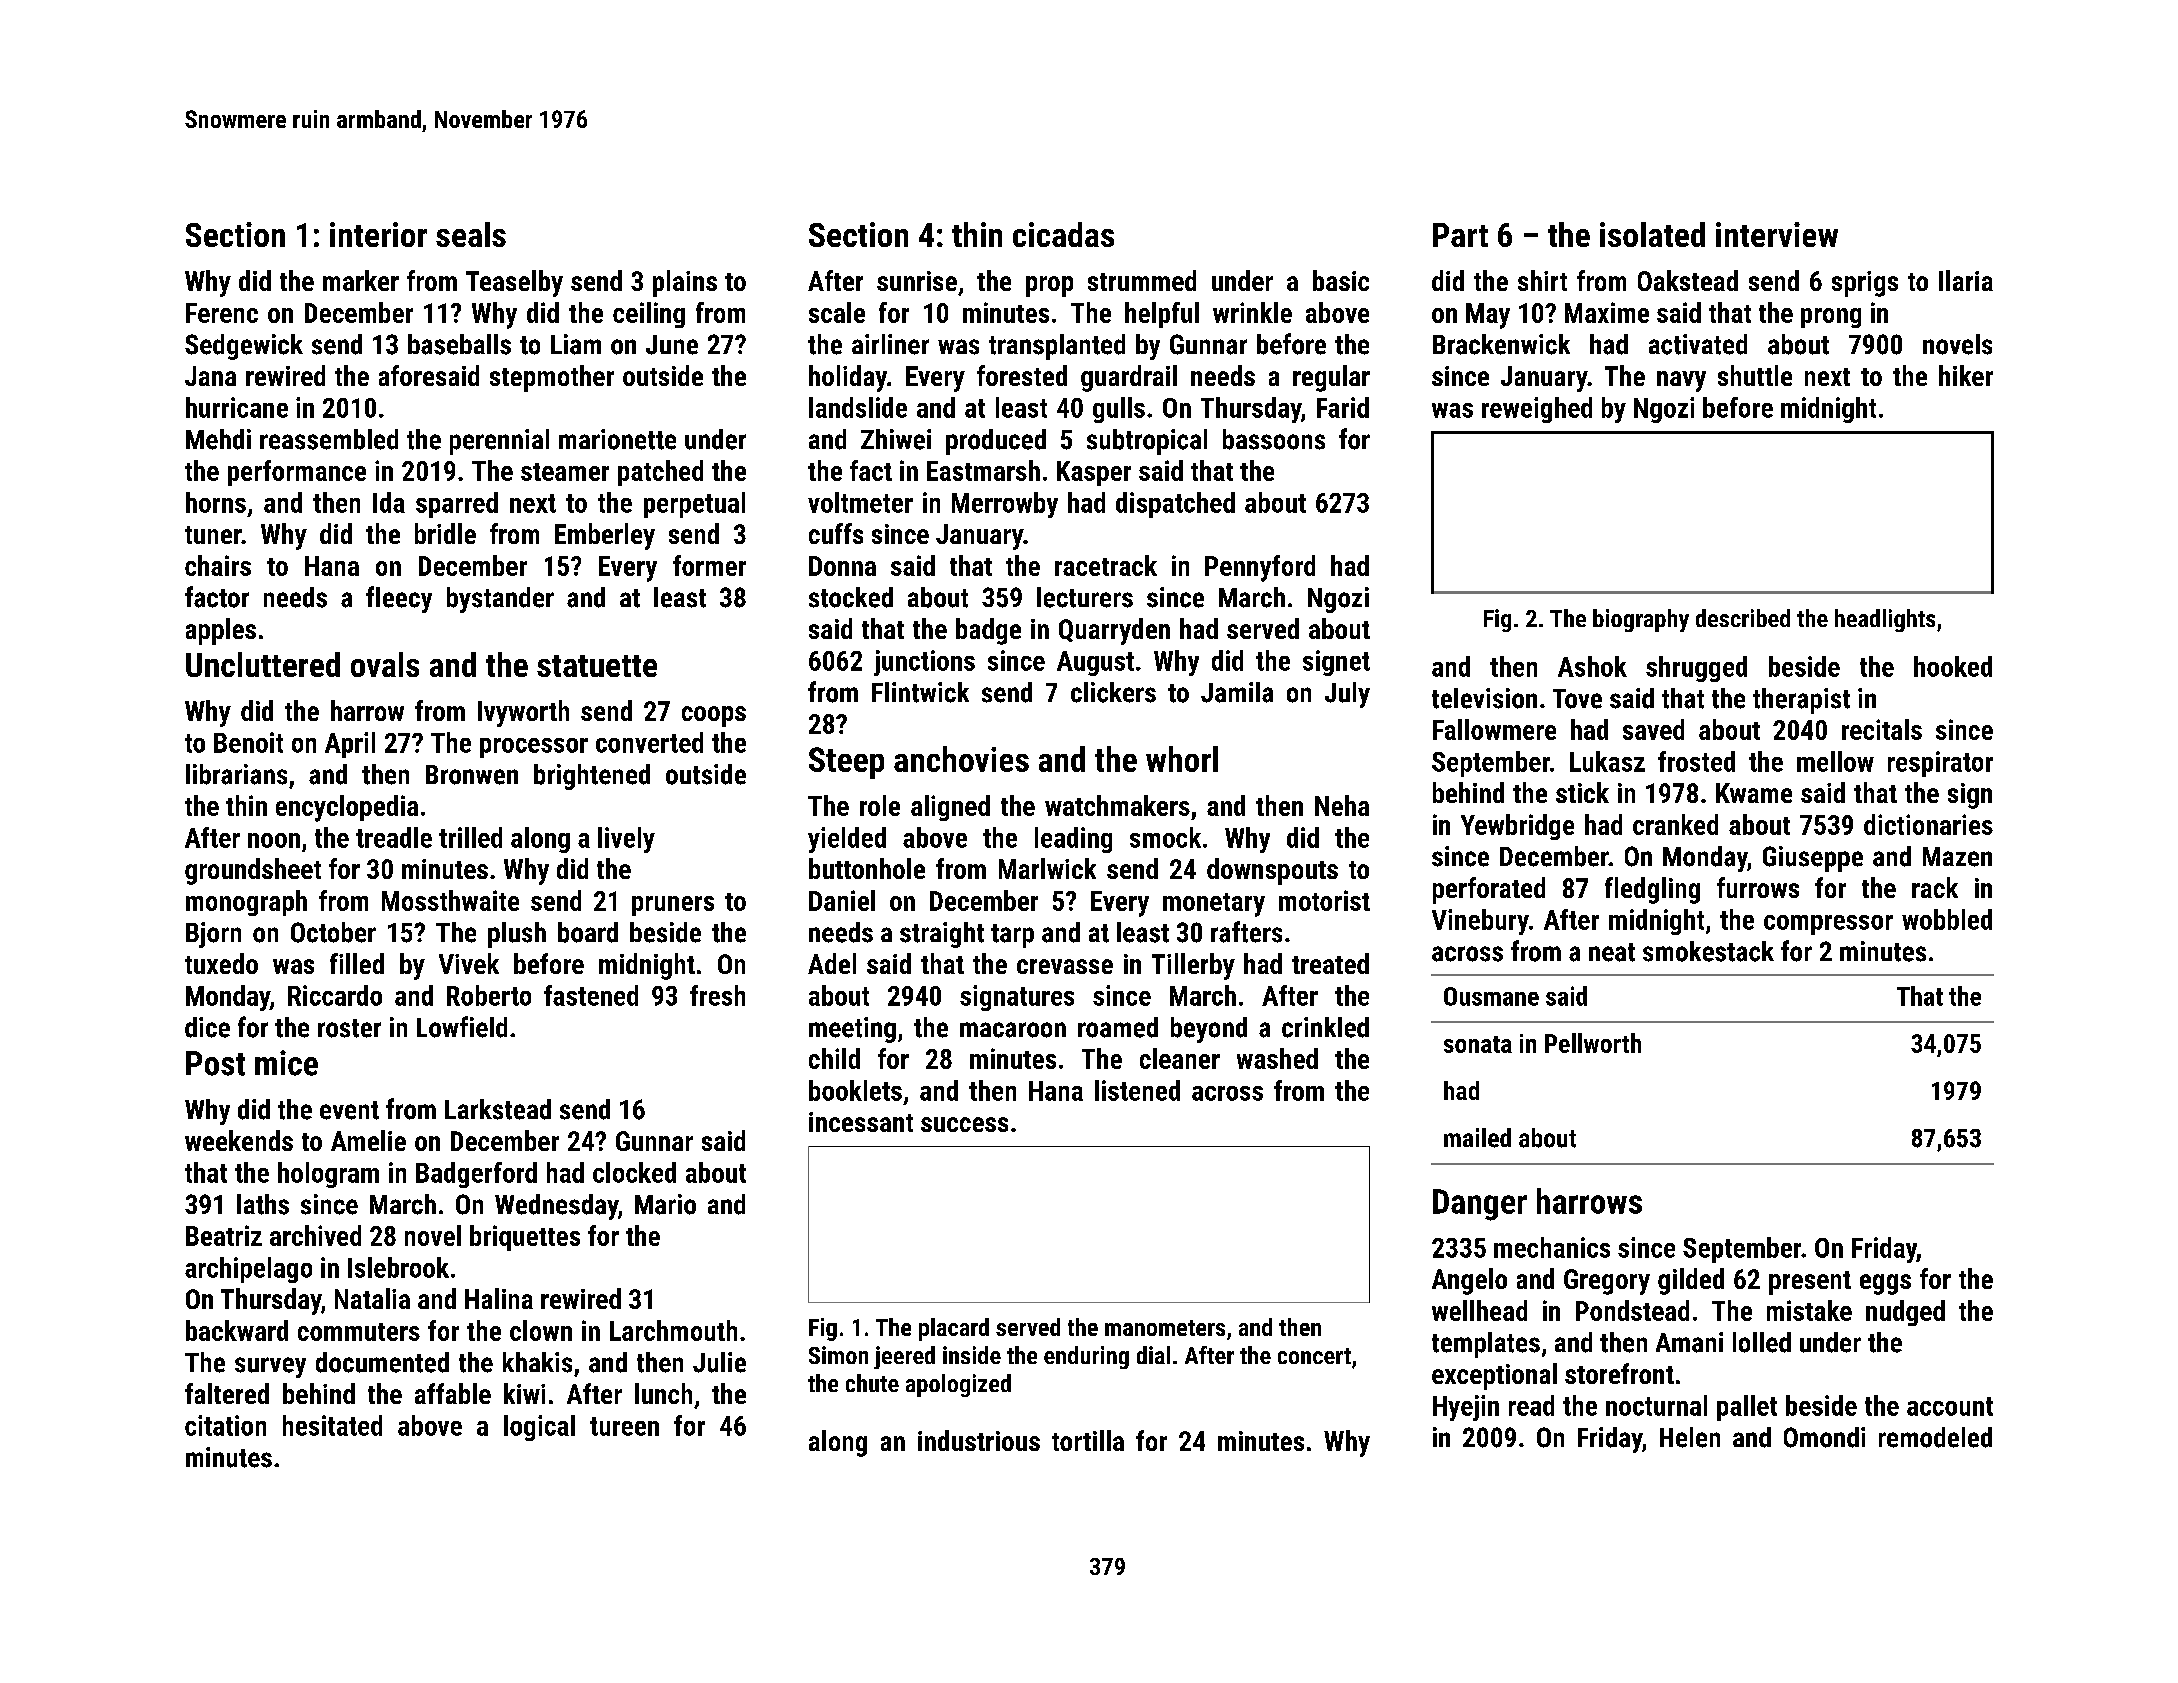  Describe the element at coordinates (333, 932) in the screenshot. I see `October` at that location.
